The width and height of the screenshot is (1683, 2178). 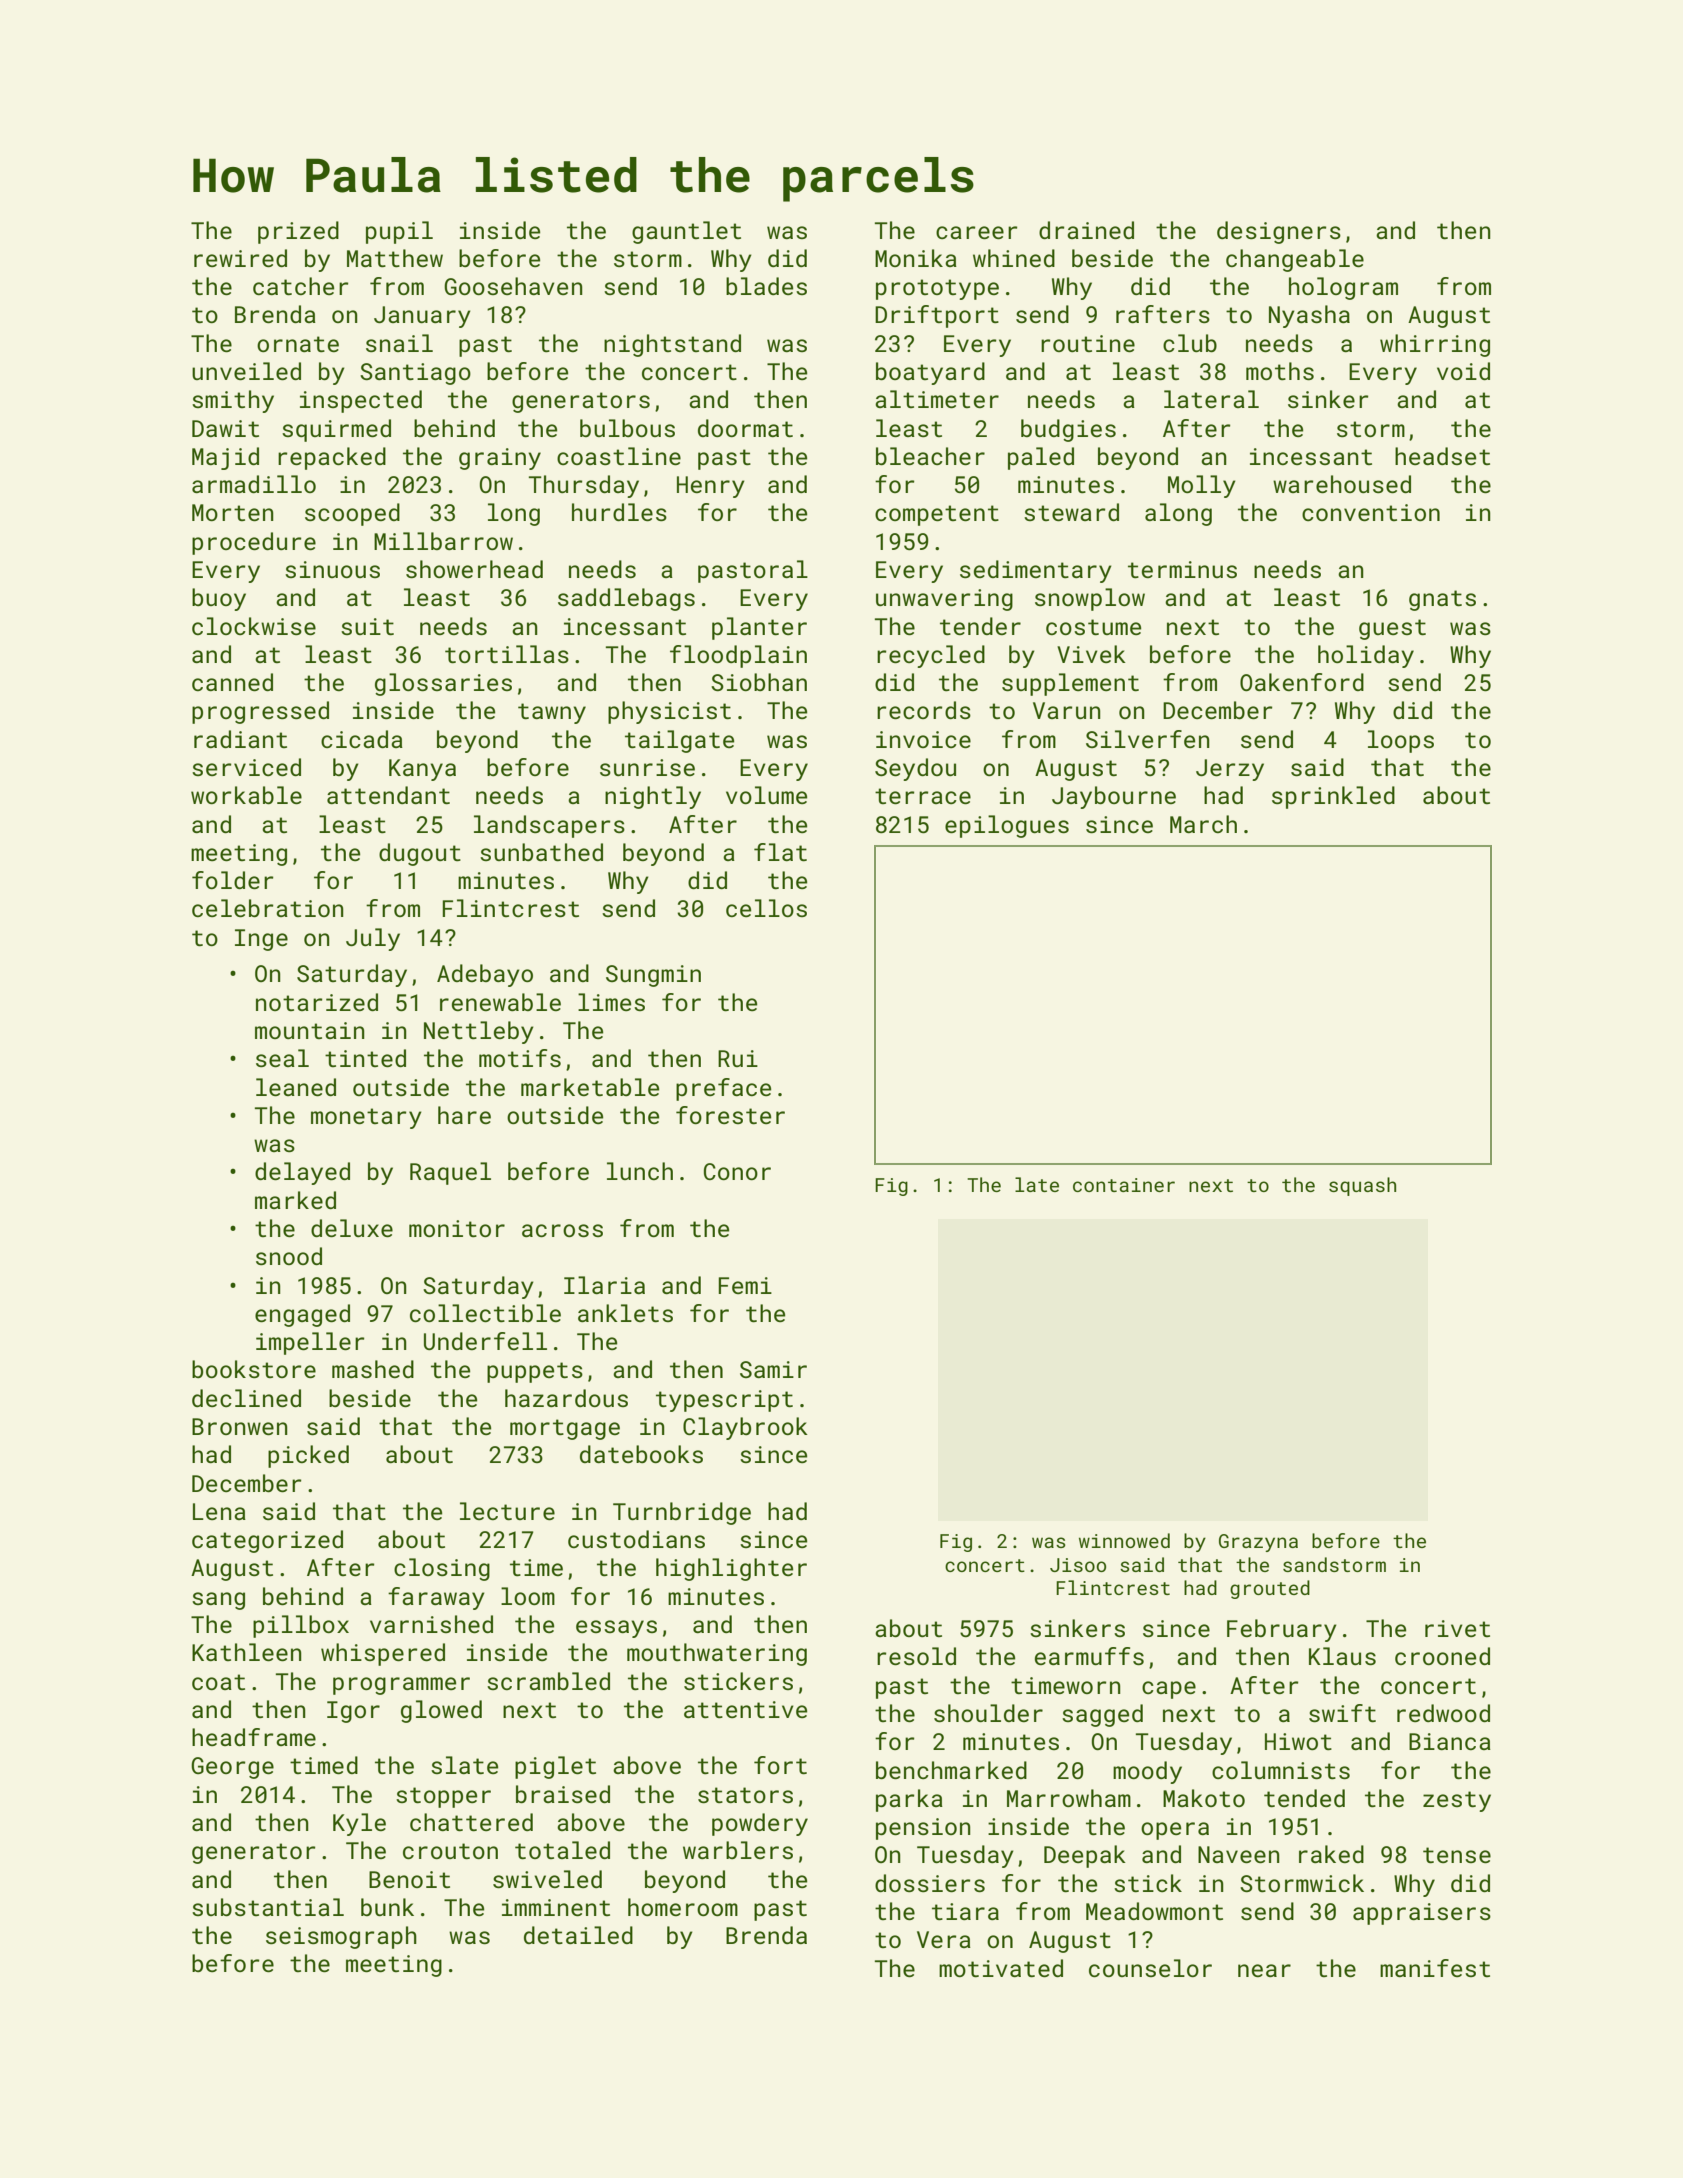 What do you see at coordinates (780, 852) in the screenshot?
I see `flat` at bounding box center [780, 852].
